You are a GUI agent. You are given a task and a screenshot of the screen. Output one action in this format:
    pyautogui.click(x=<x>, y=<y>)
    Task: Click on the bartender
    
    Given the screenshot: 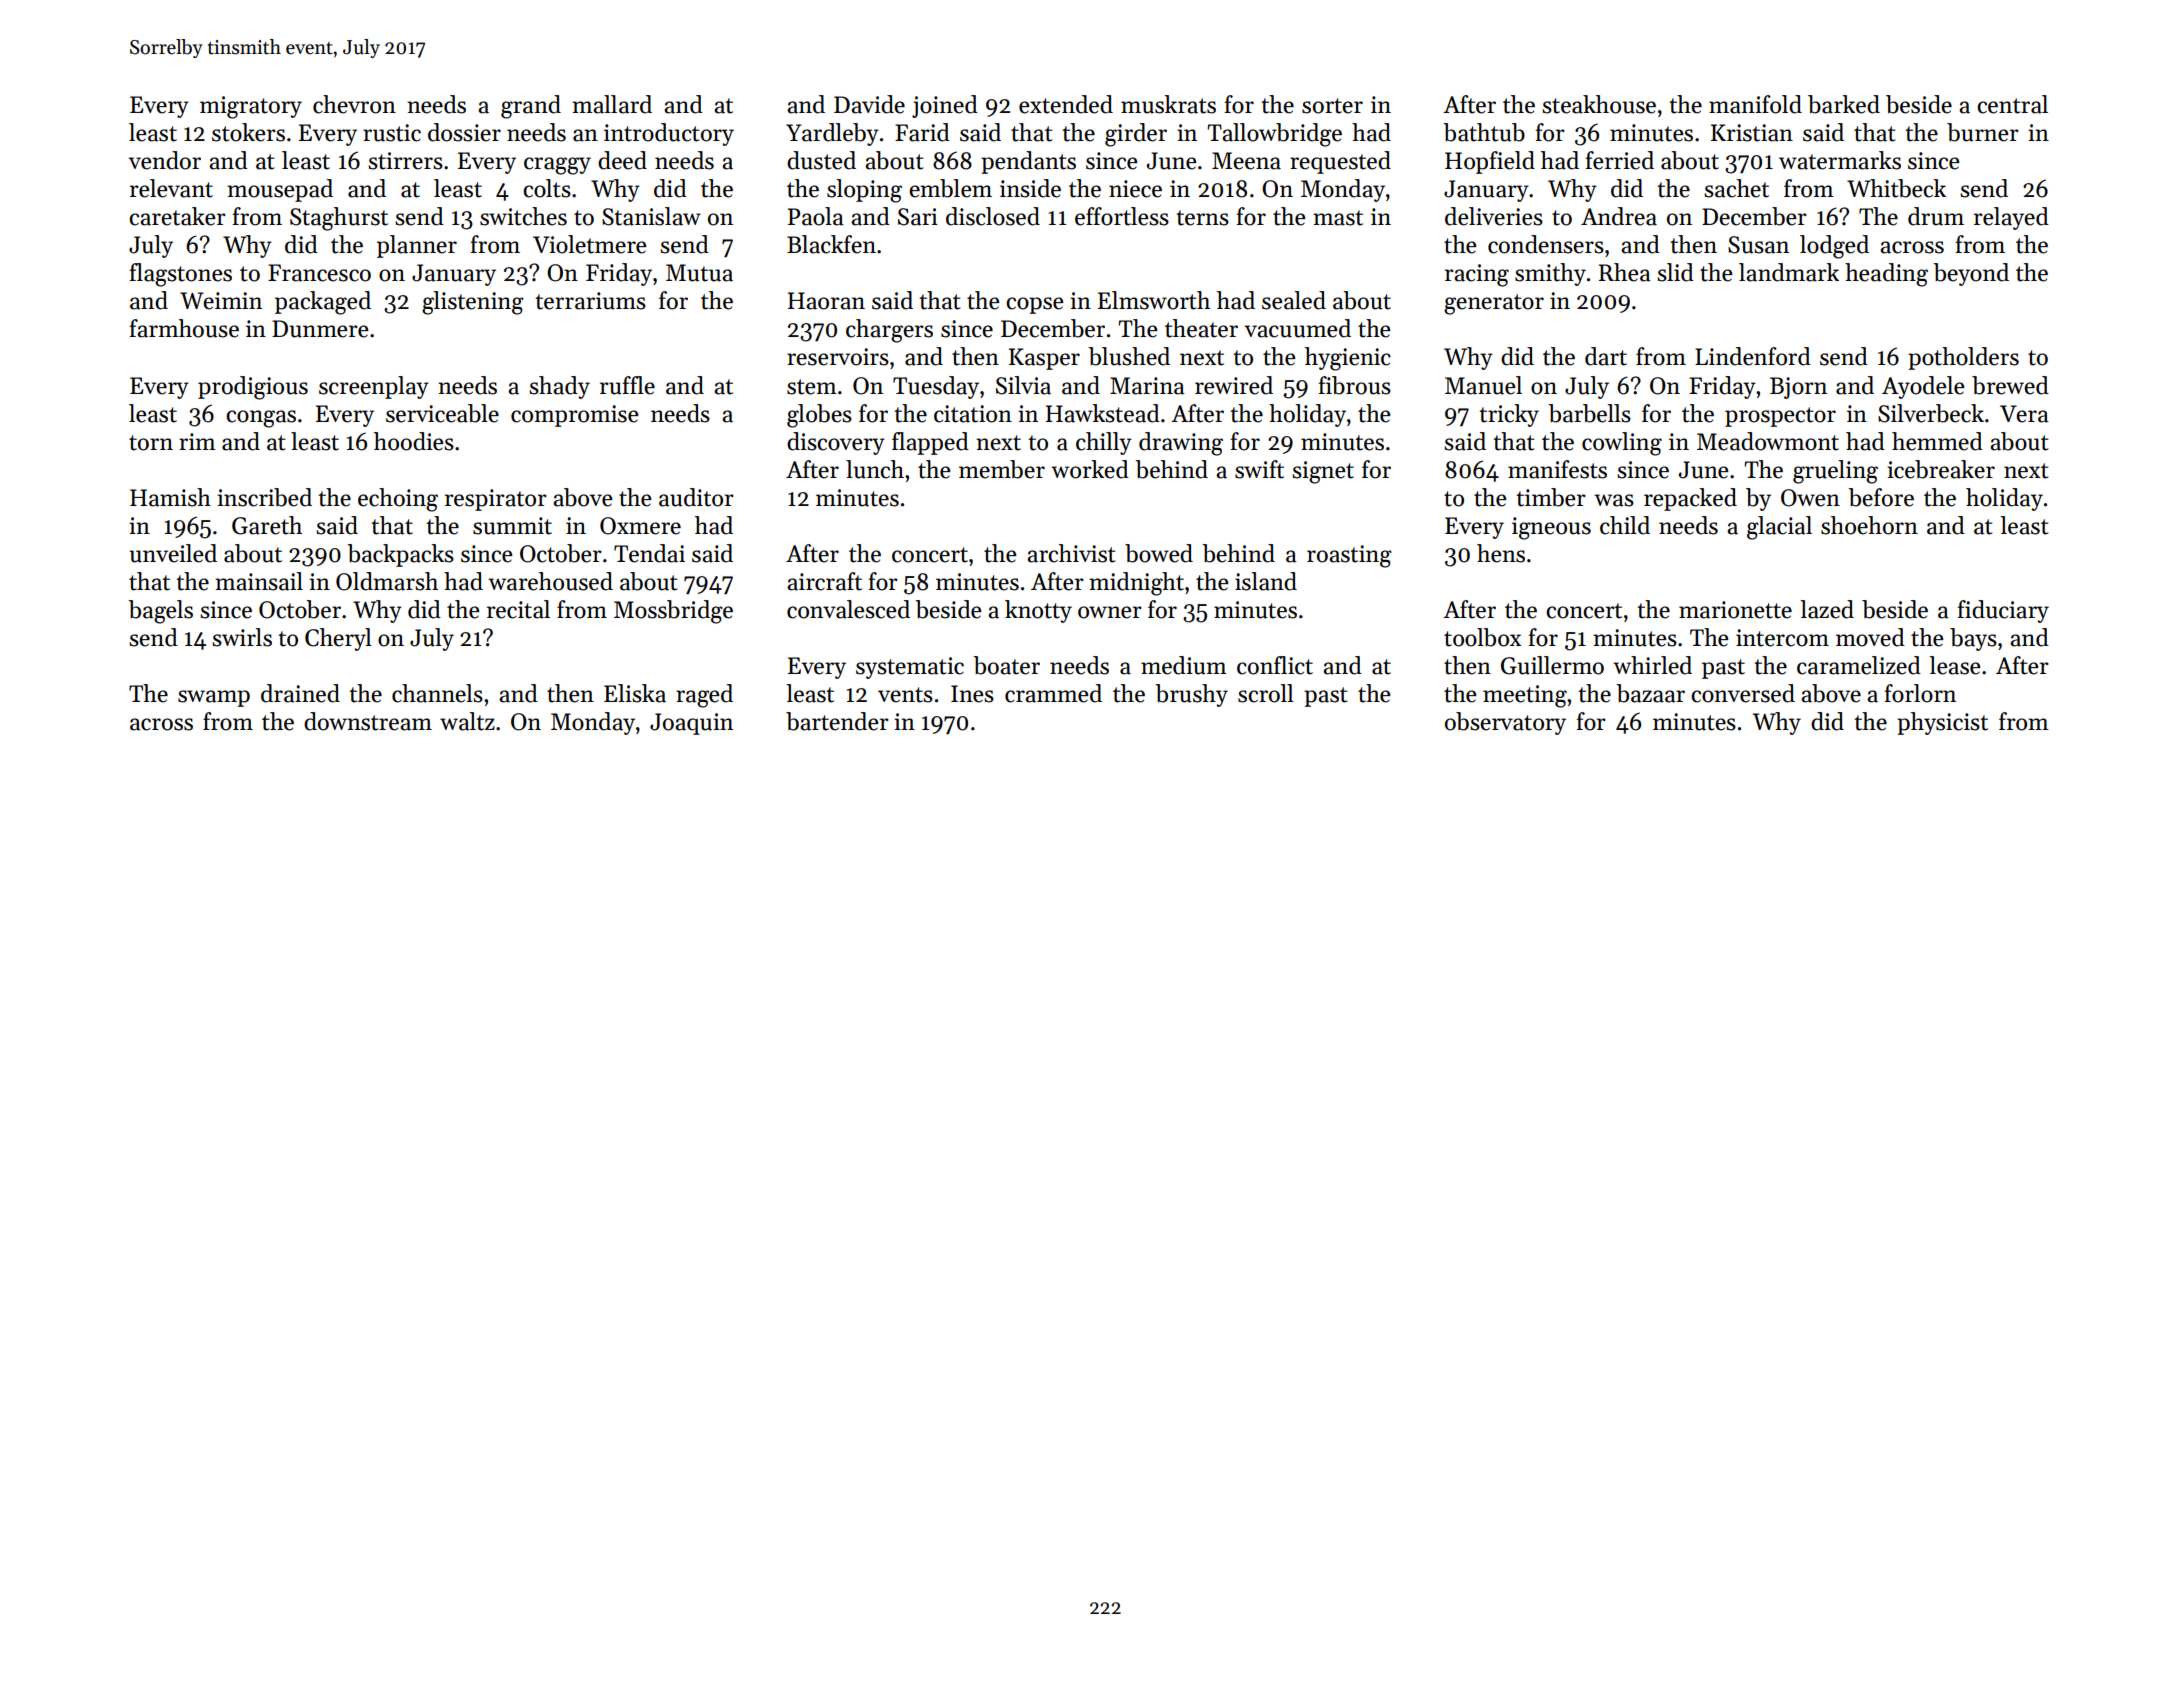 What is the action you would take?
    pyautogui.click(x=837, y=721)
